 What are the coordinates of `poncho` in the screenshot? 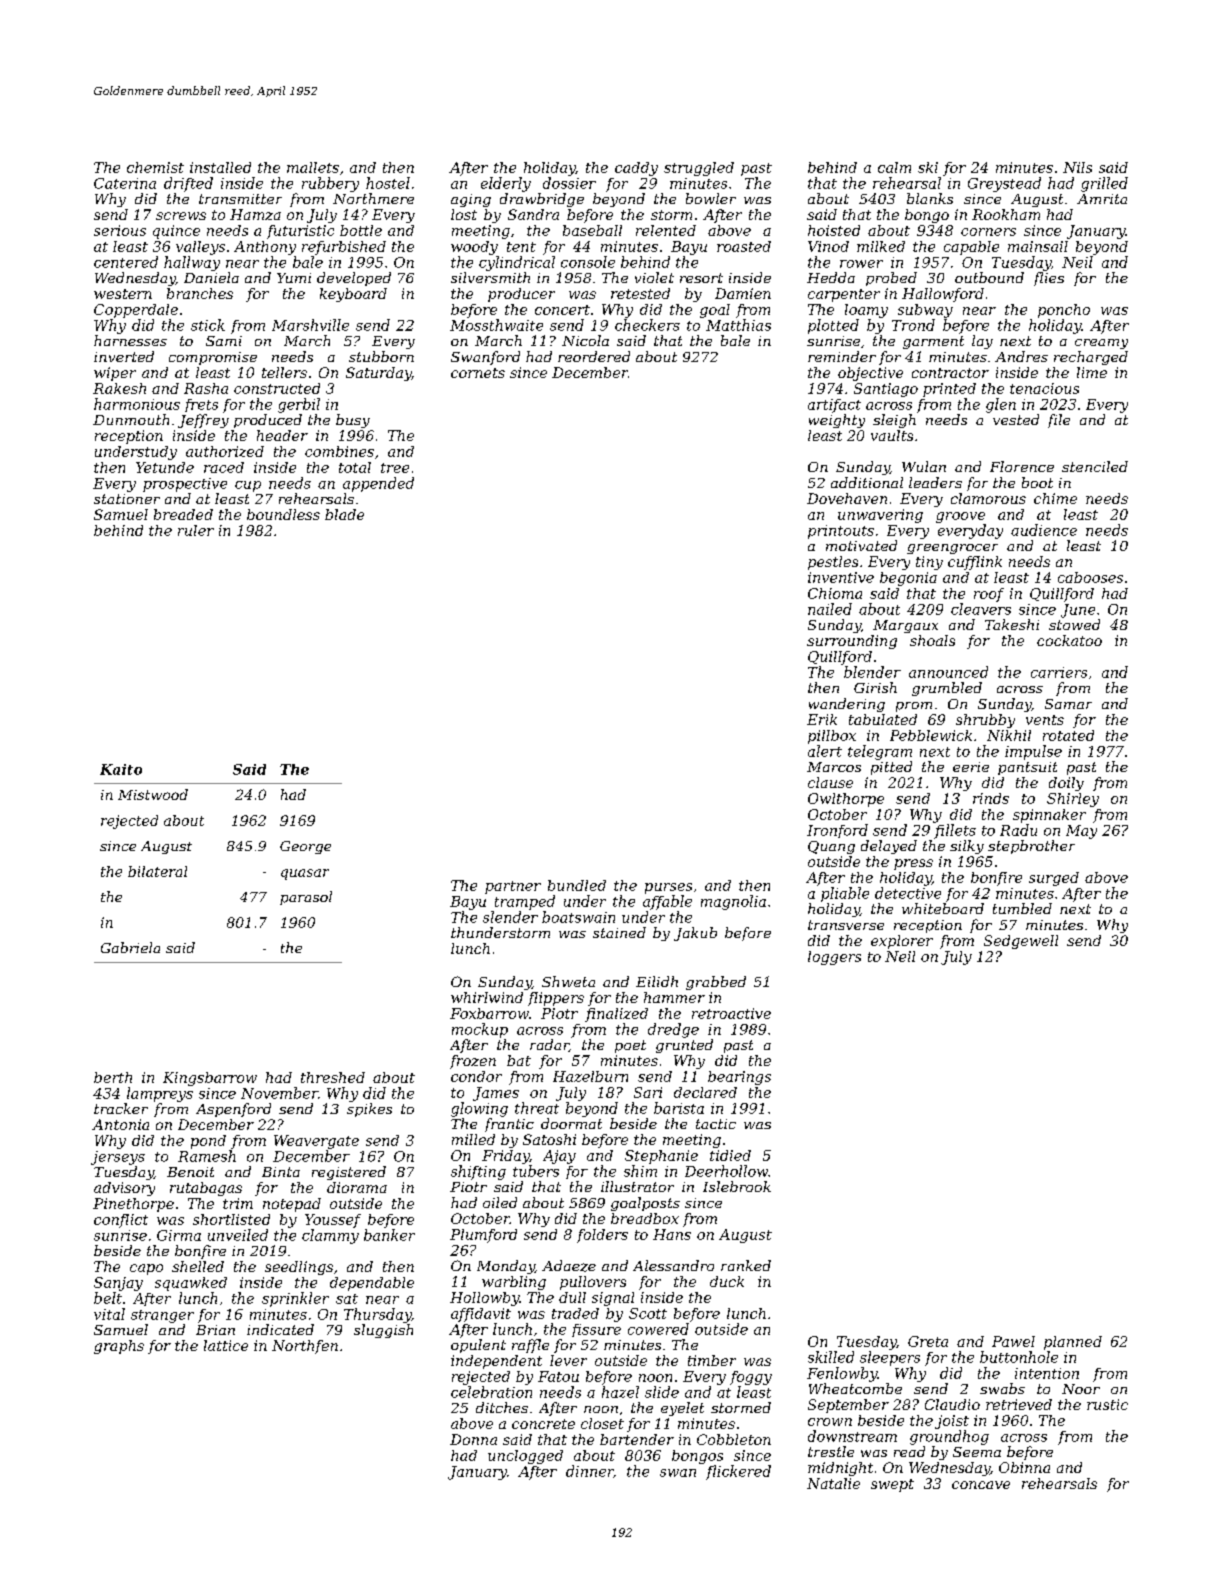 It's located at (1064, 311).
